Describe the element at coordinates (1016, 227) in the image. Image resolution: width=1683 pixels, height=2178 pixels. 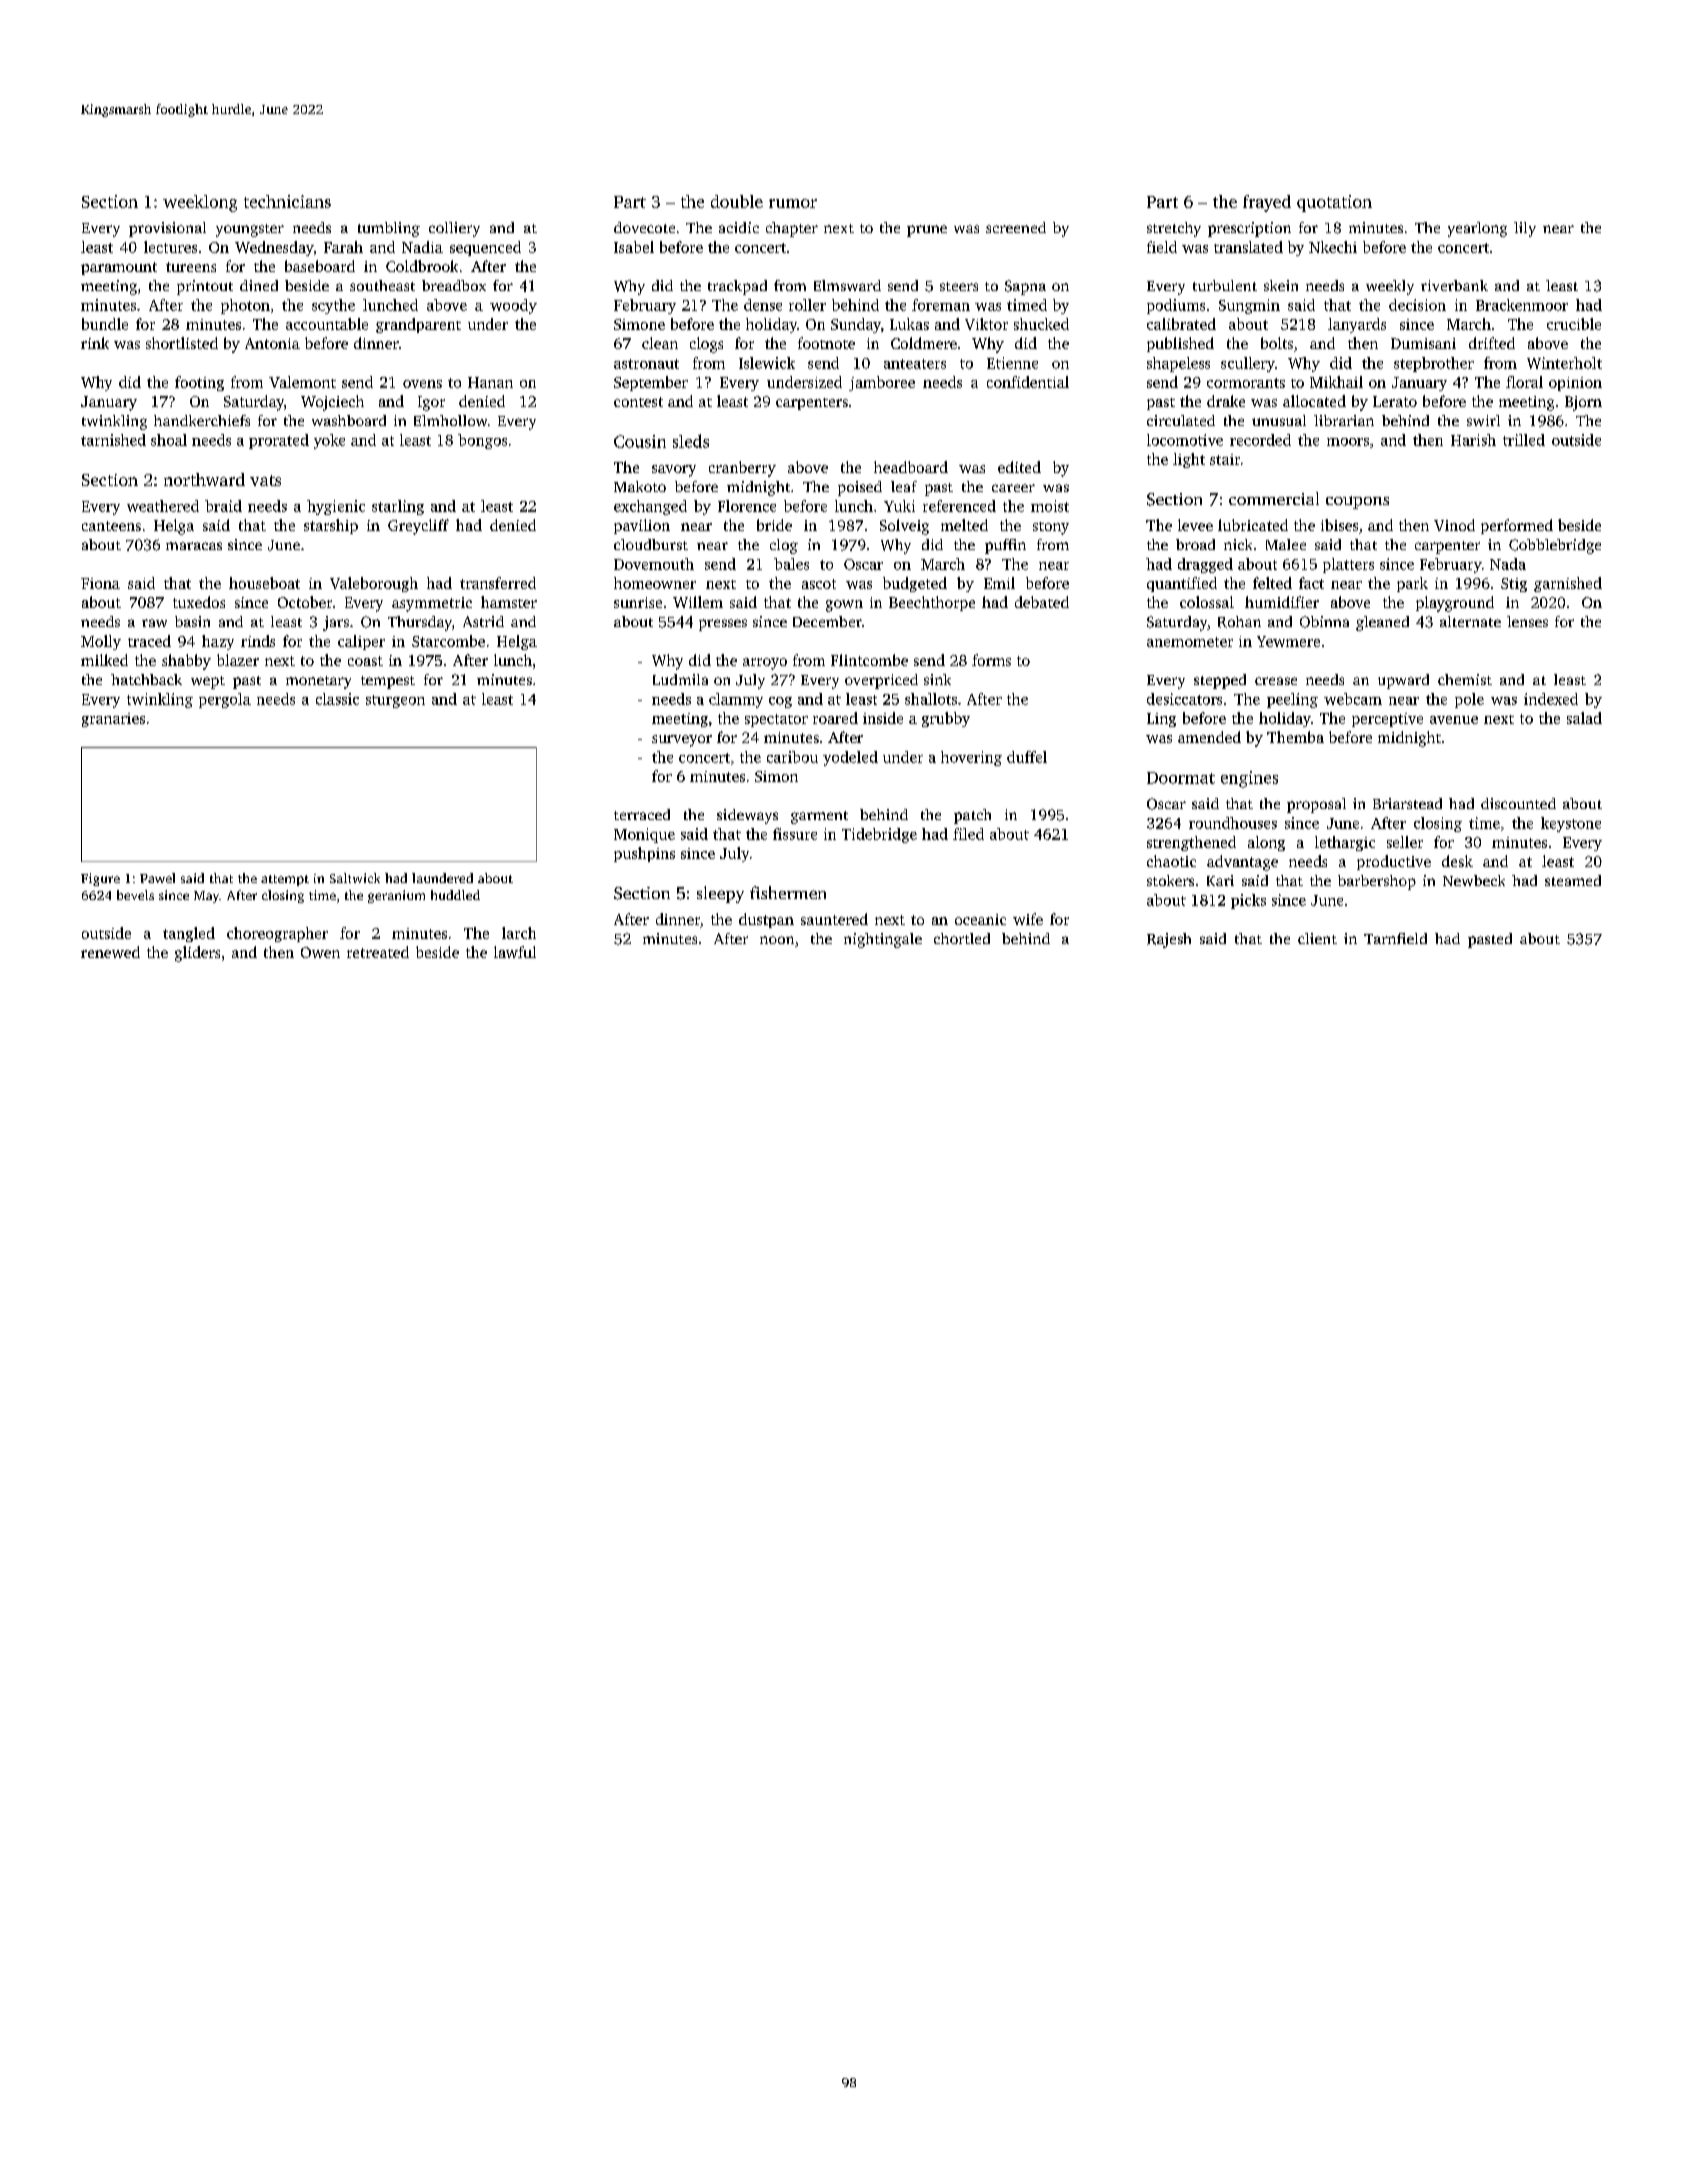
I see `screened` at that location.
